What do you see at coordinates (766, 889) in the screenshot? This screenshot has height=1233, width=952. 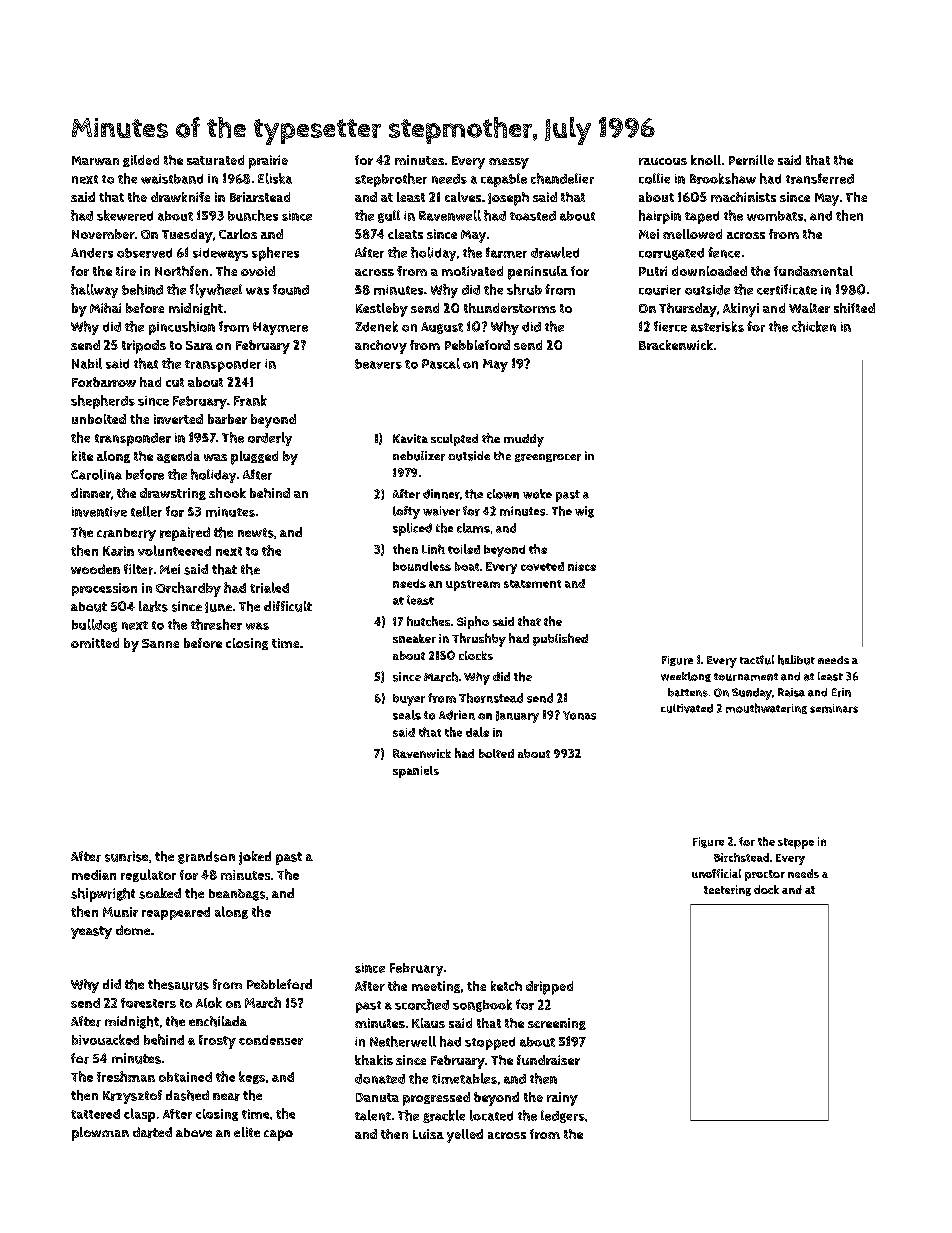 I see `dock` at bounding box center [766, 889].
